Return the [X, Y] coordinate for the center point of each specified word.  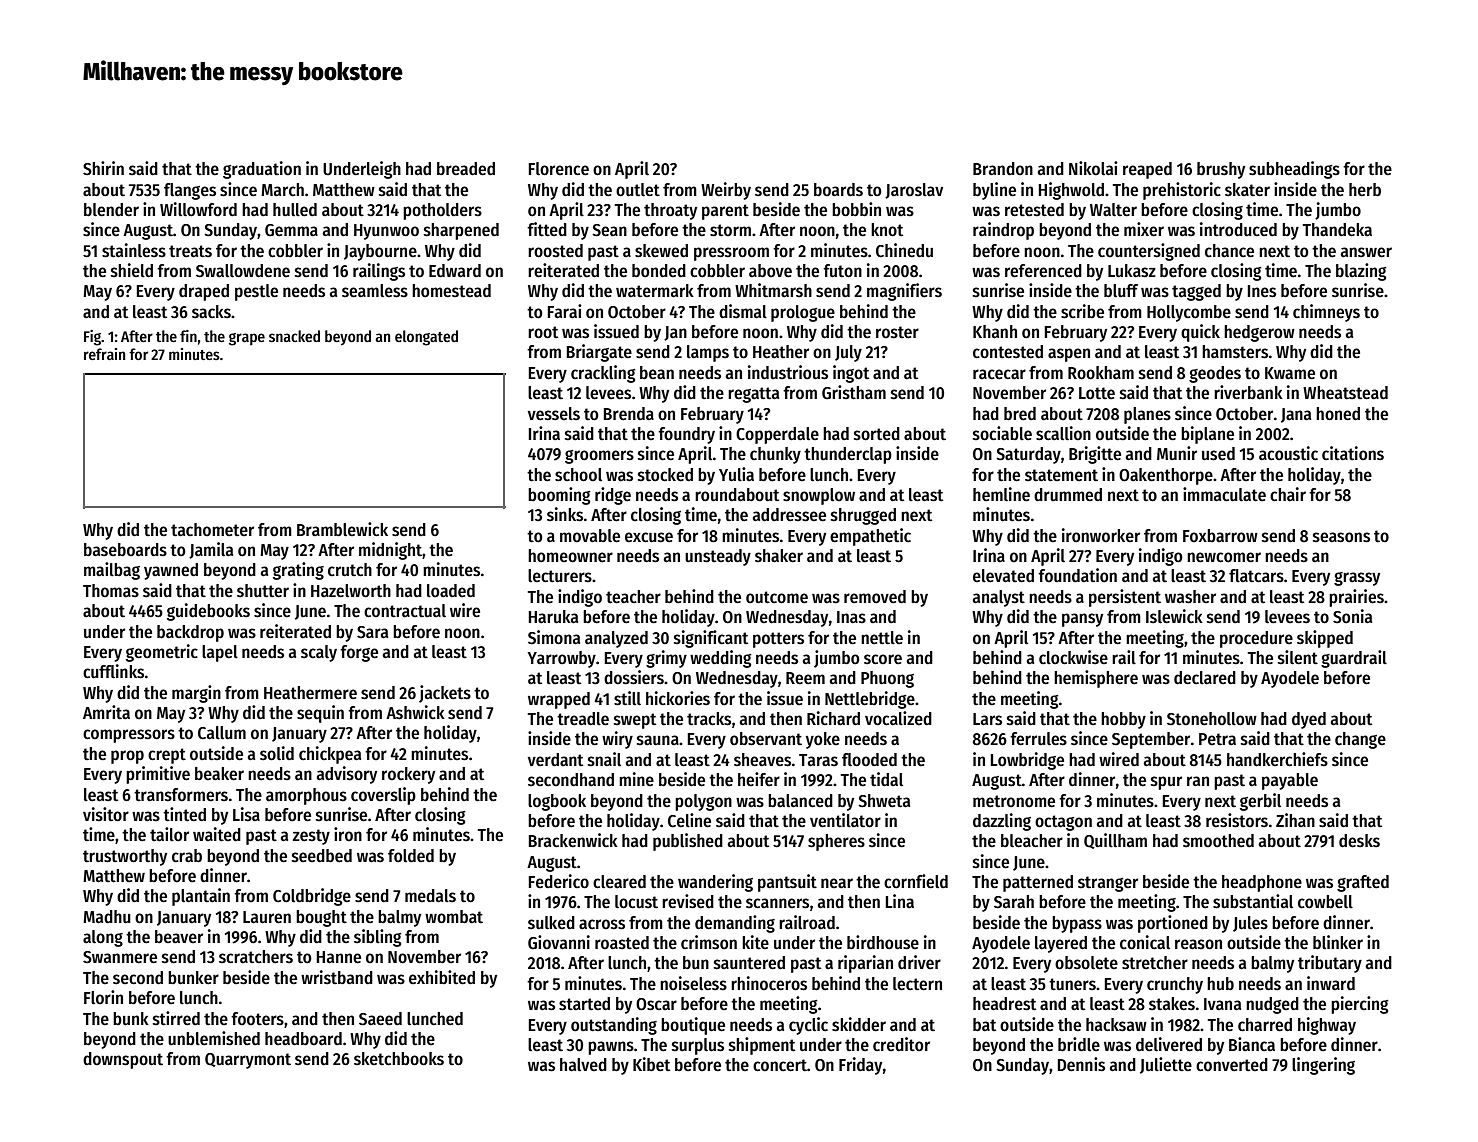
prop [127, 757]
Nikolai [1093, 168]
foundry [686, 435]
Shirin [103, 168]
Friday [860, 1066]
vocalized [898, 718]
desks [1359, 841]
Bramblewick [342, 529]
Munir [1177, 453]
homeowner [570, 556]
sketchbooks [399, 1059]
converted [1232, 1065]
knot [887, 230]
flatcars [1256, 576]
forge [359, 653]
